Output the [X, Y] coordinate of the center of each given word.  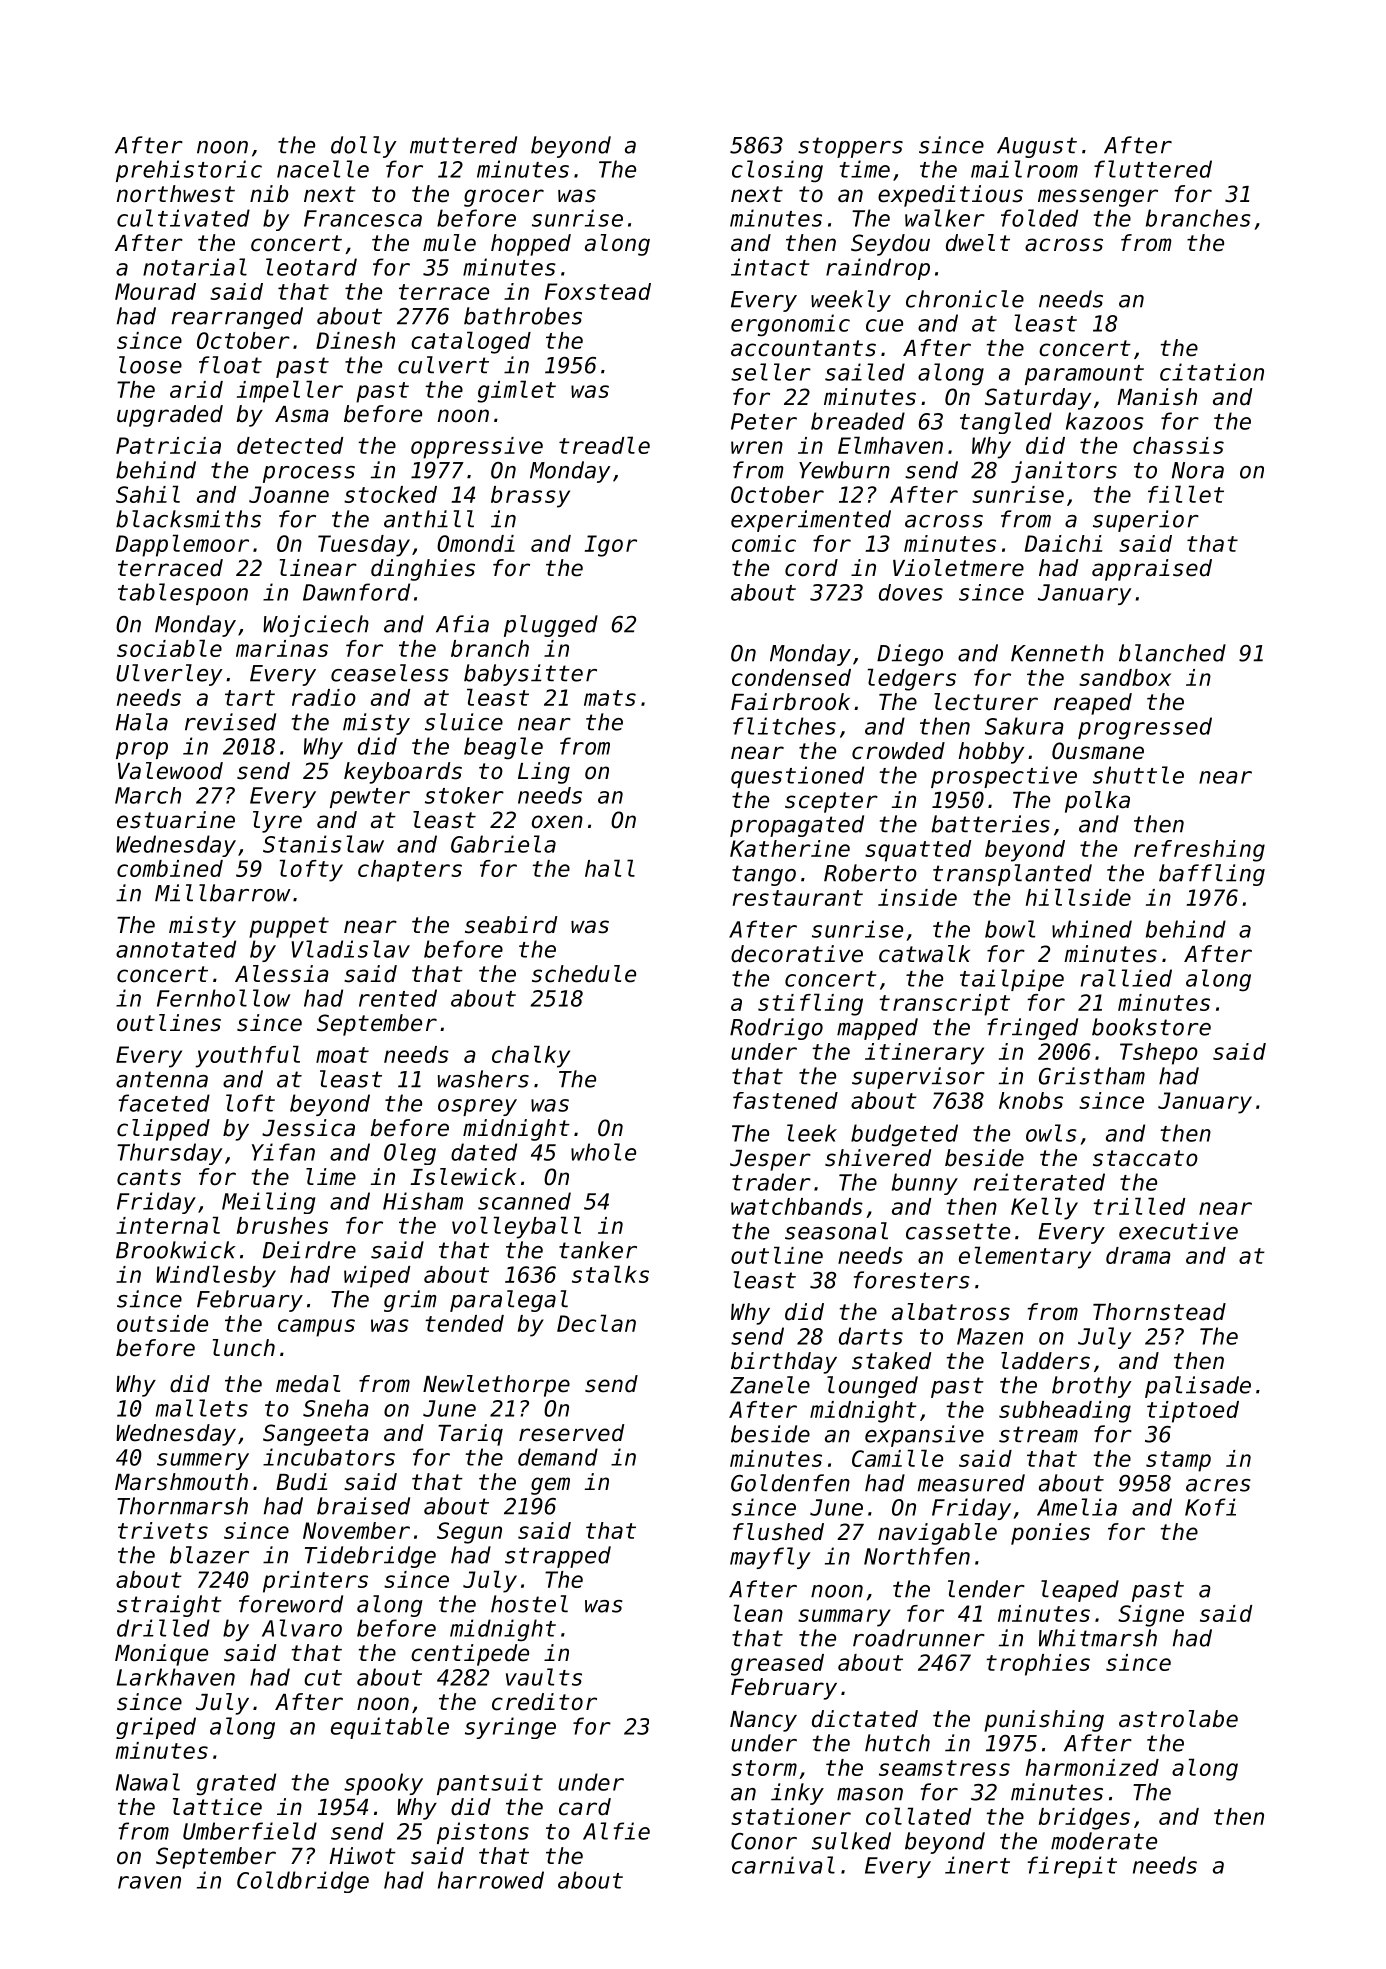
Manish [1157, 397]
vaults [544, 1677]
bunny [925, 1184]
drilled [163, 1628]
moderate [1104, 1841]
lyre [277, 822]
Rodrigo [776, 1029]
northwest [176, 194]
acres [1218, 1485]
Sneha [336, 1408]
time [864, 169]
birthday [784, 1363]
